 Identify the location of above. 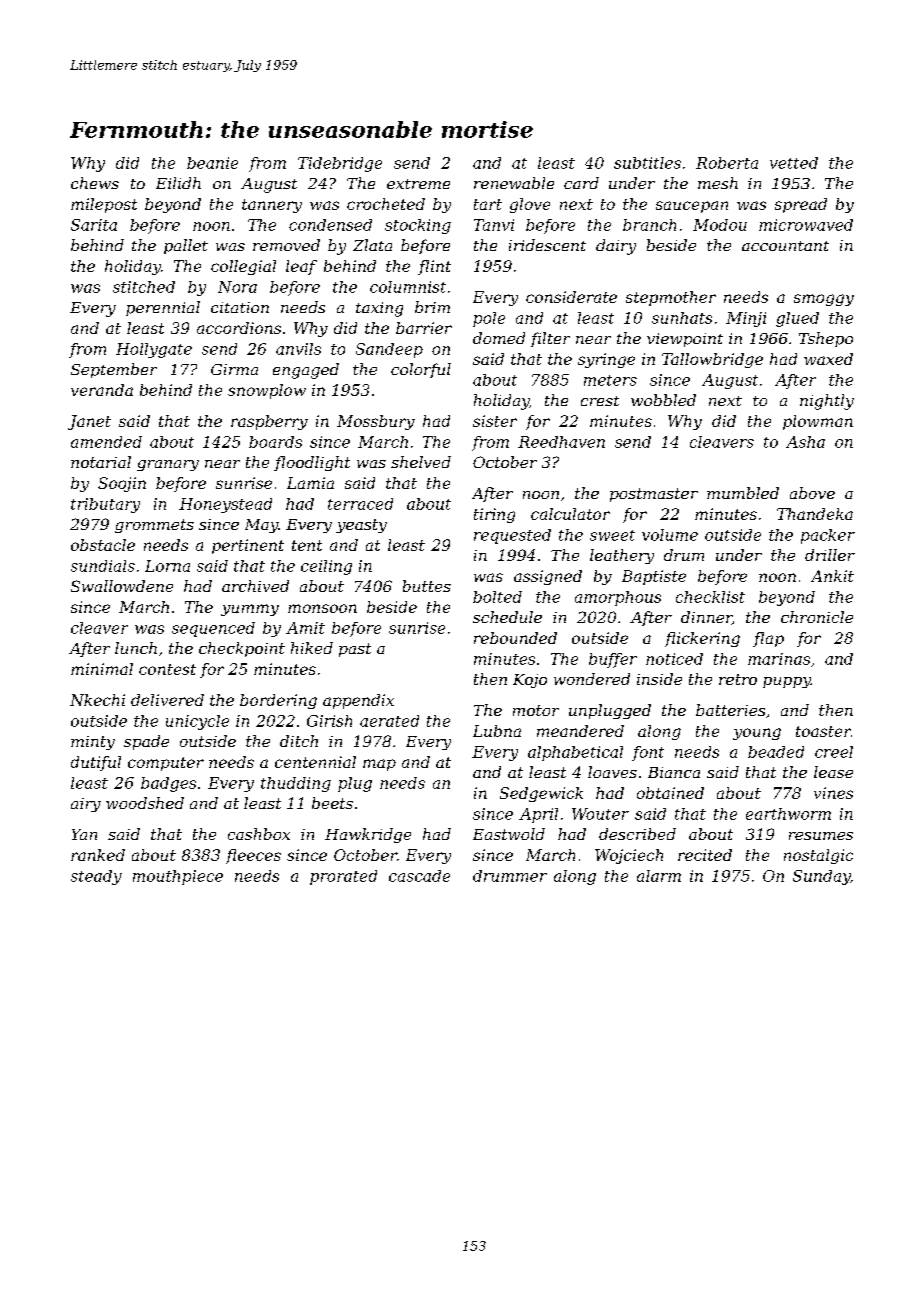
(812, 493).
